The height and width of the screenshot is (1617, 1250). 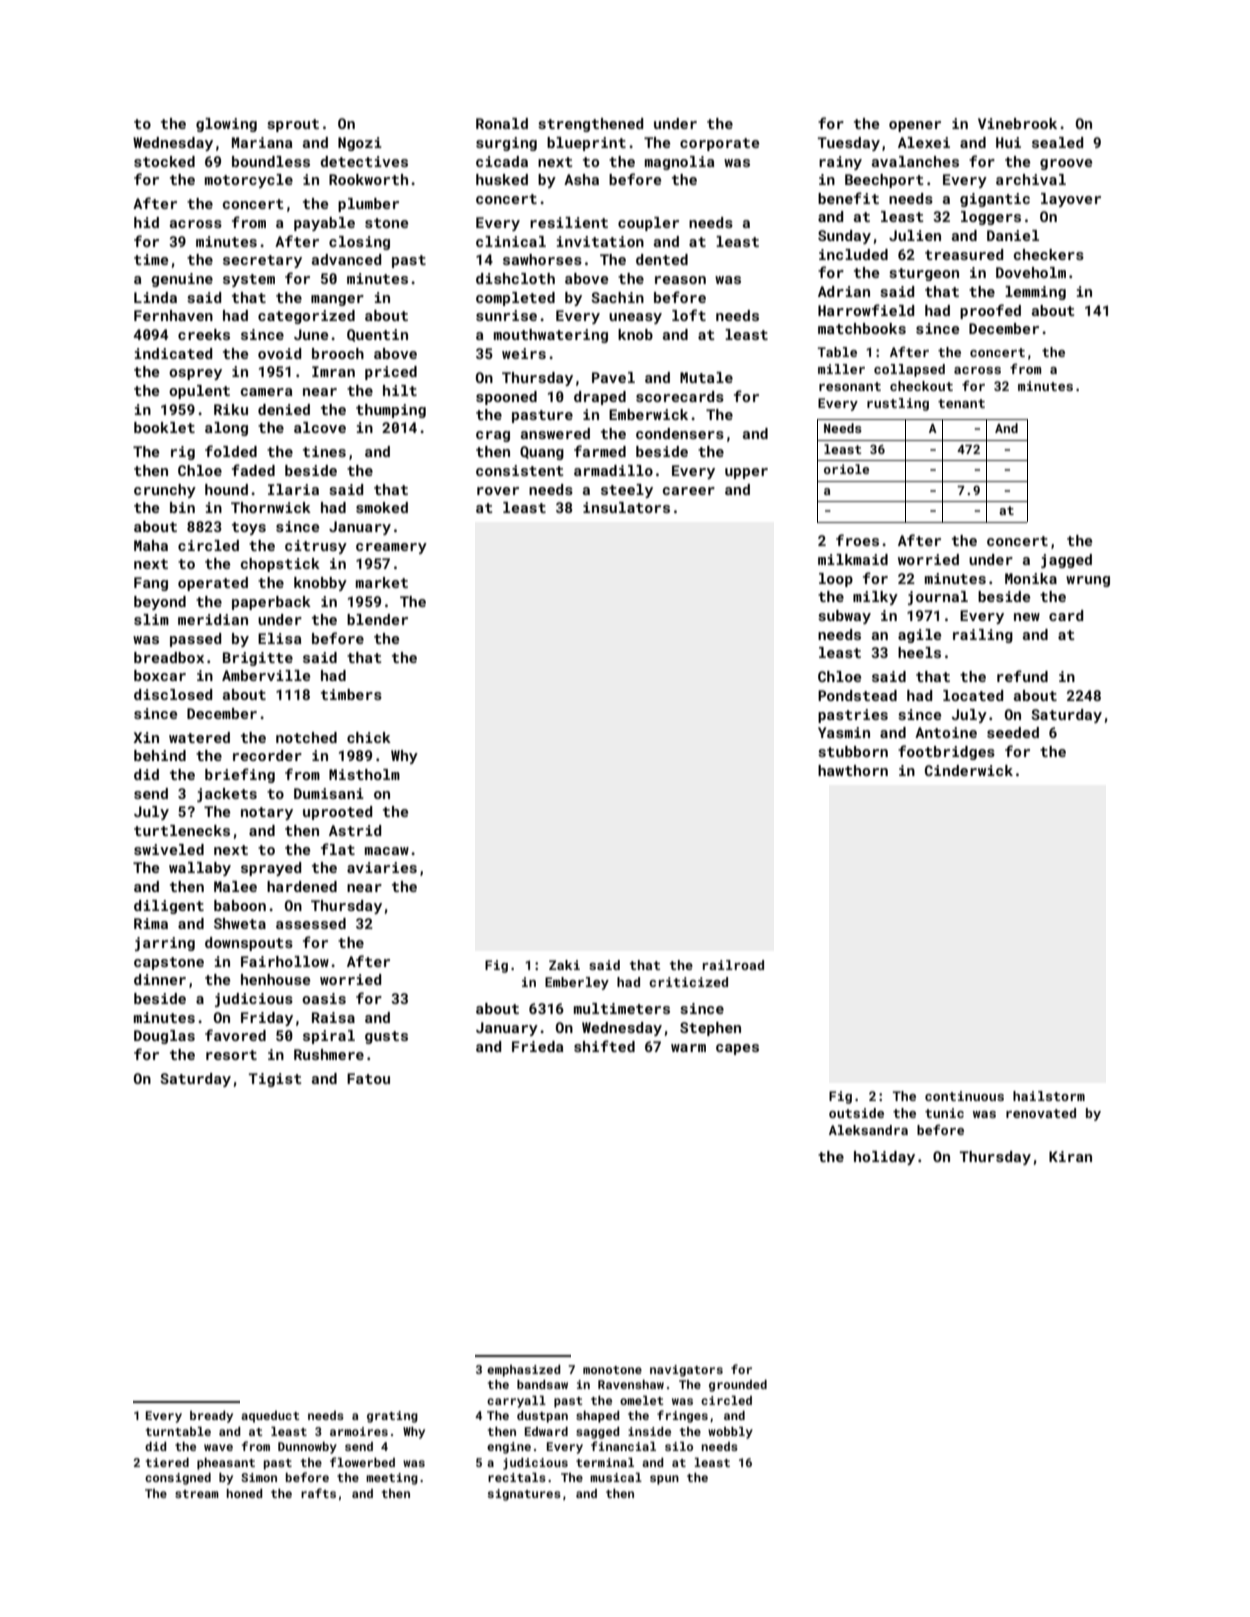 What do you see at coordinates (1070, 1156) in the screenshot?
I see `Kiran` at bounding box center [1070, 1156].
